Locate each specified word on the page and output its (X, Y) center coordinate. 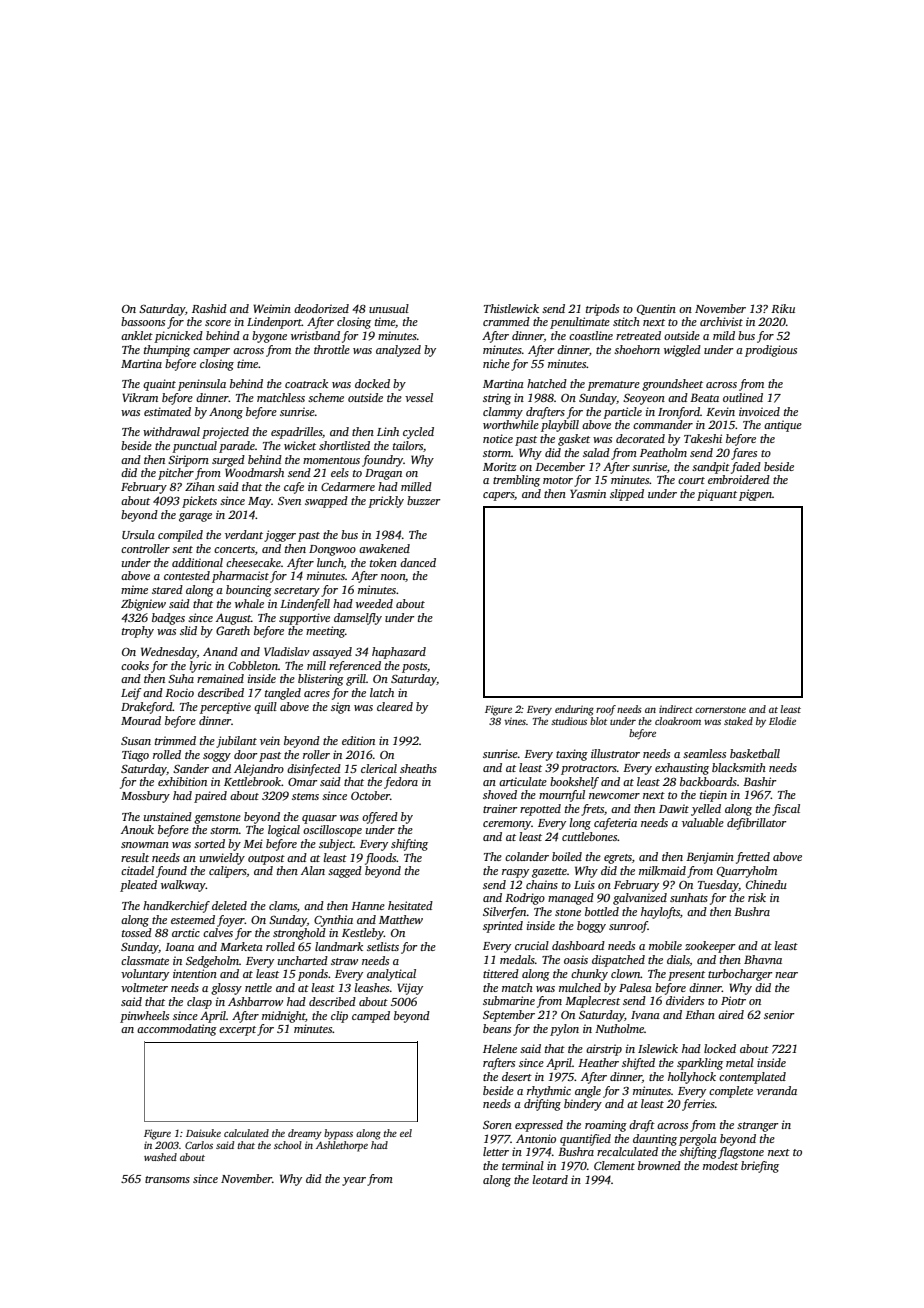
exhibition (182, 781)
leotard (550, 1179)
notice (498, 438)
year (354, 1181)
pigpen (755, 495)
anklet (137, 335)
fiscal (786, 810)
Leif (131, 694)
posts (414, 668)
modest (720, 1165)
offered (380, 818)
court (691, 480)
